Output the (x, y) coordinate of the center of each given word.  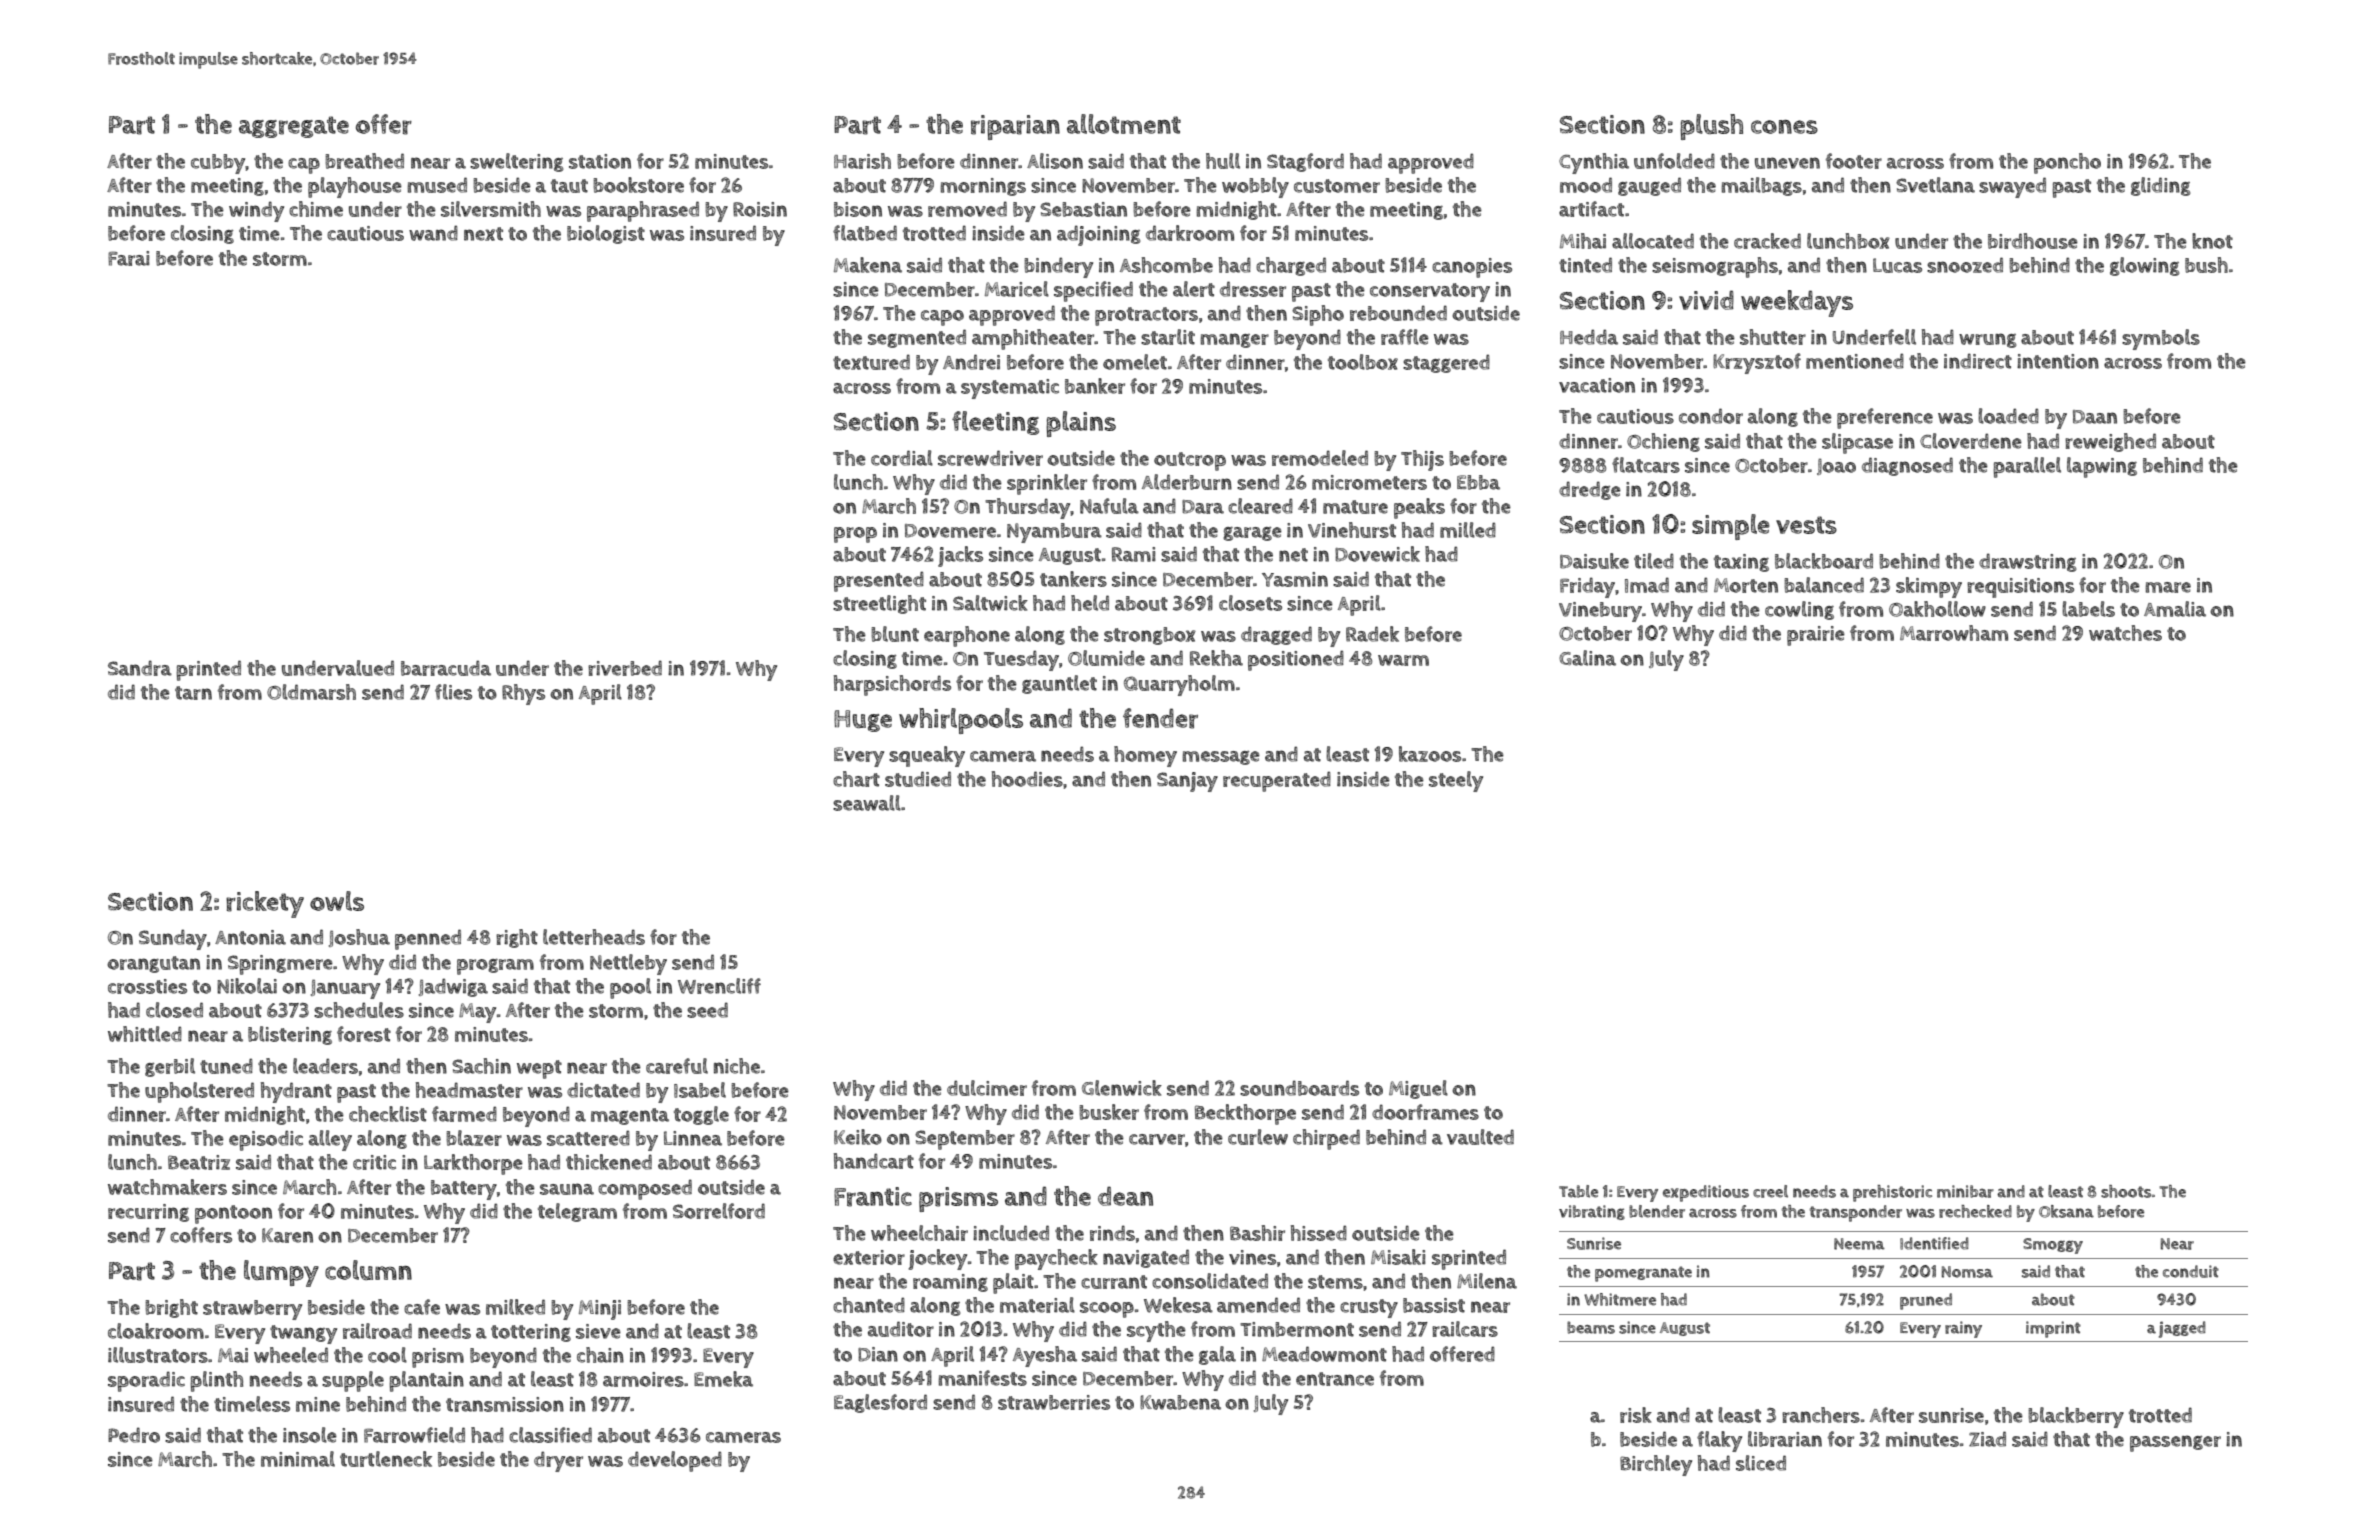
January (345, 989)
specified (1093, 291)
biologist (606, 234)
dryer (558, 1461)
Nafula (1109, 506)
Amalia (2175, 609)
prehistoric (1892, 1193)
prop (855, 535)
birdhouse (2033, 241)
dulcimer (987, 1088)
